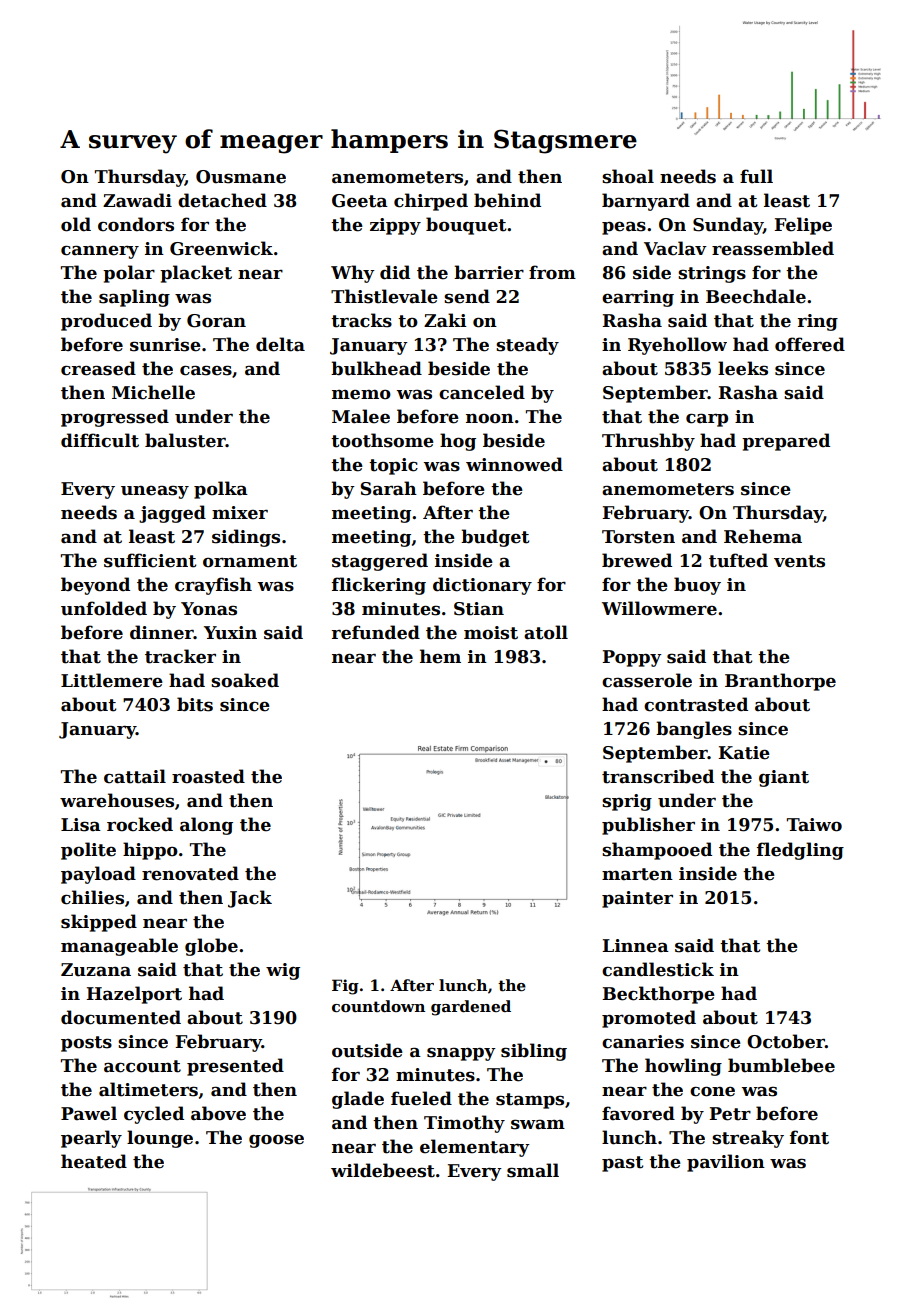 The image size is (908, 1316). I want to click on cattail, so click(135, 776).
